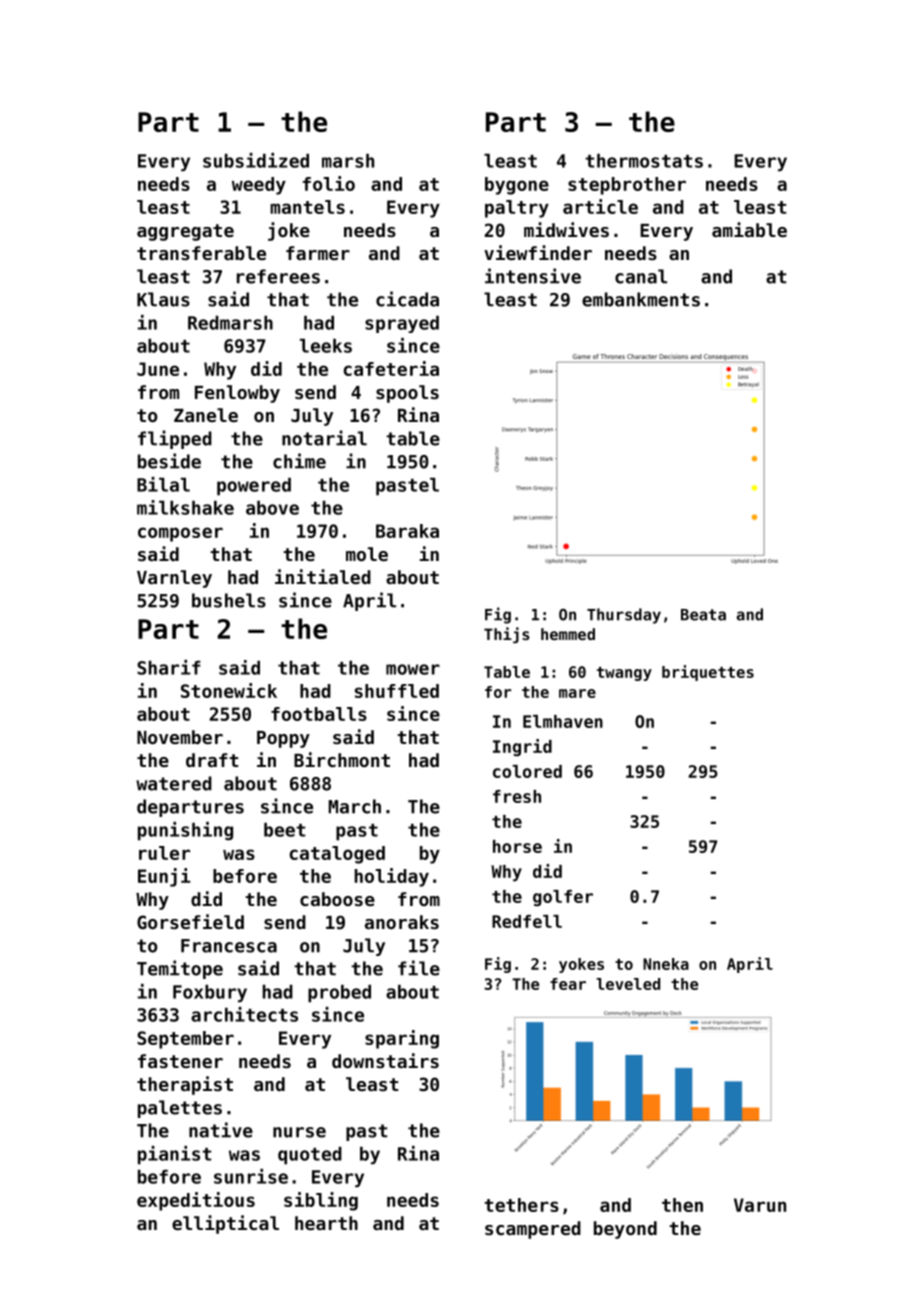  What do you see at coordinates (703, 615) in the document?
I see `Beata` at bounding box center [703, 615].
